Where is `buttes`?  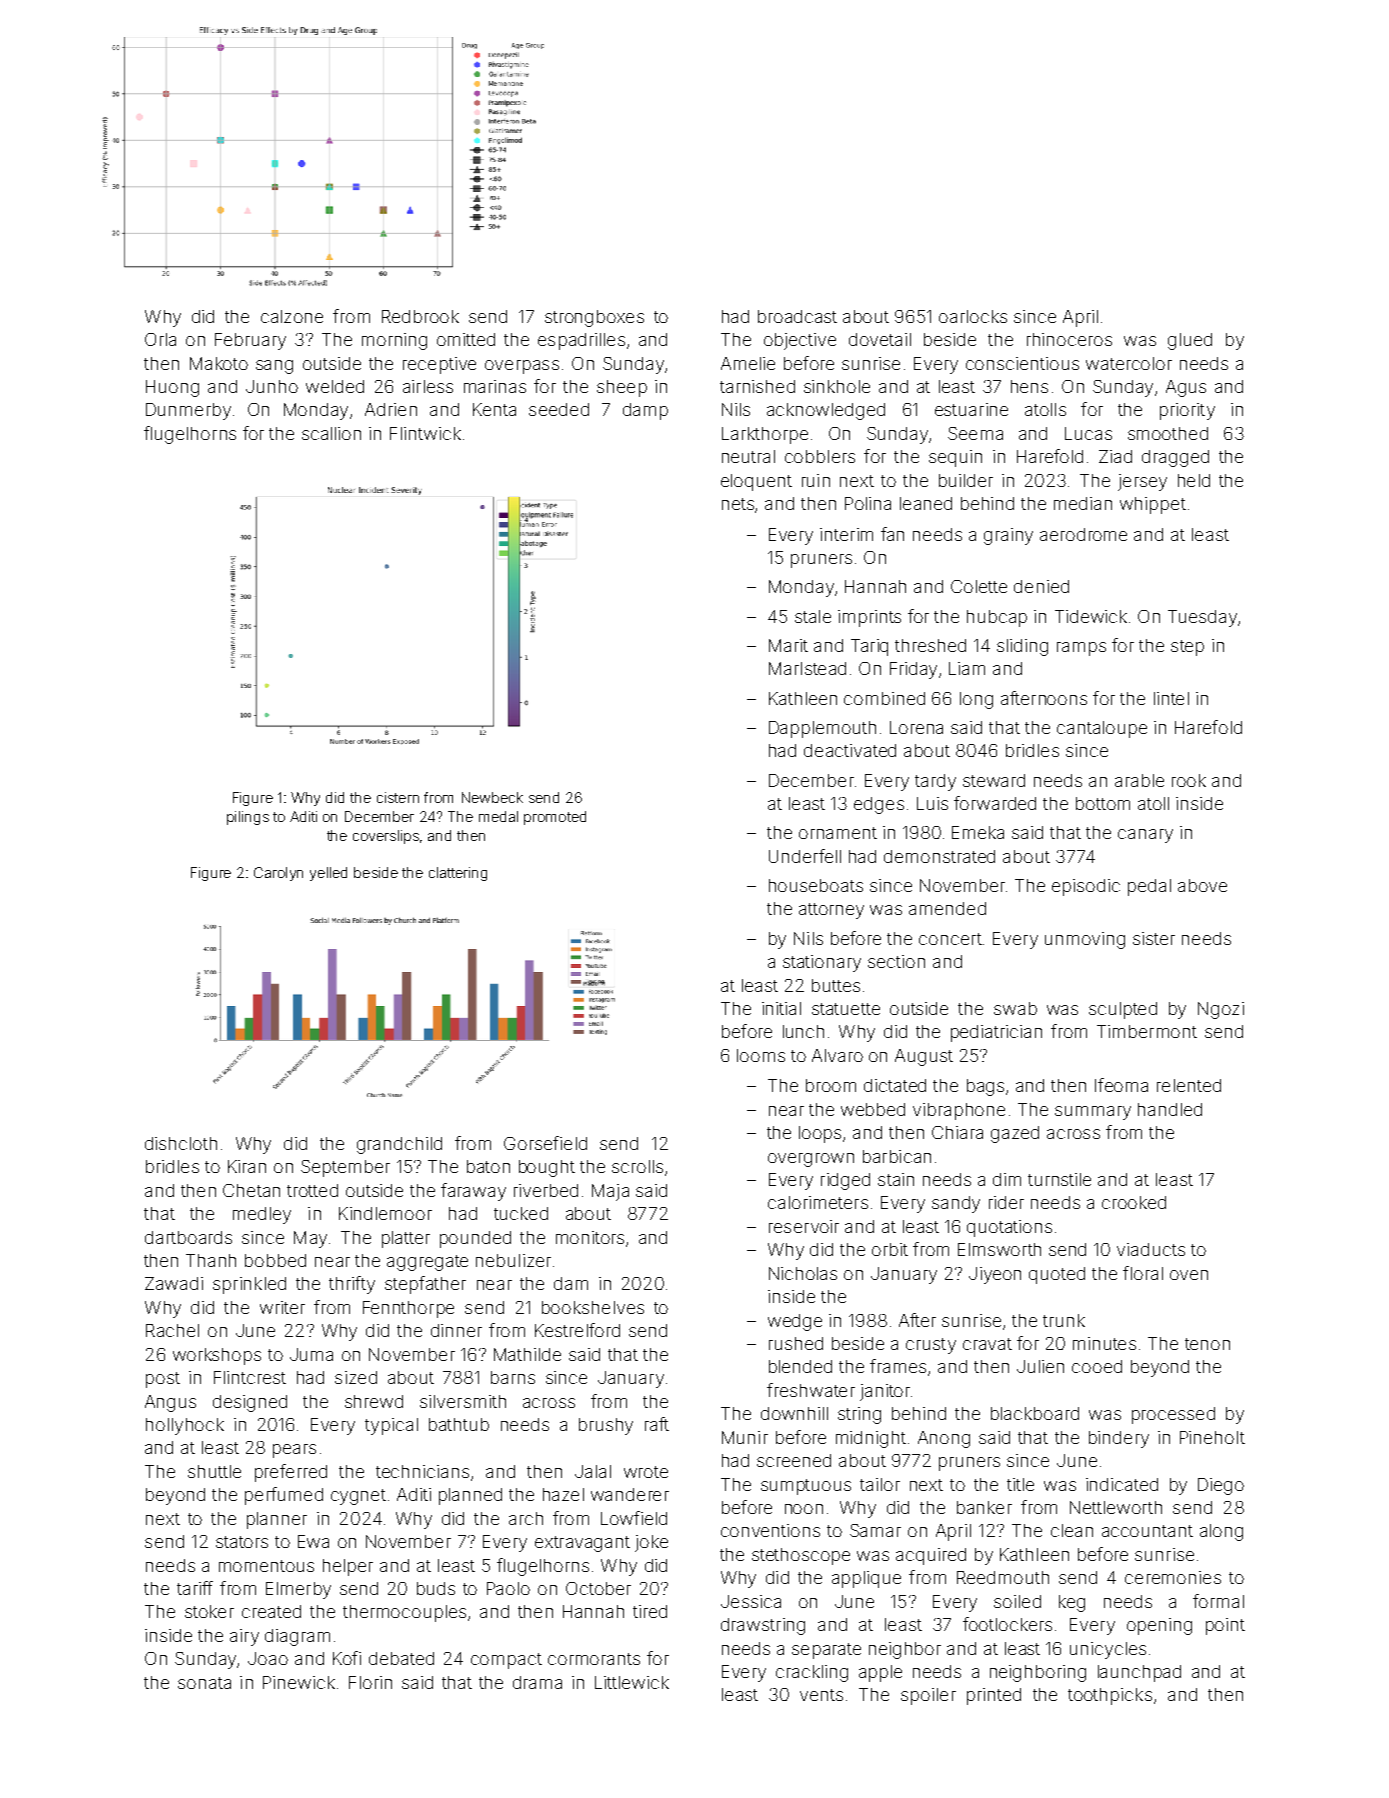 buttes is located at coordinates (836, 985).
